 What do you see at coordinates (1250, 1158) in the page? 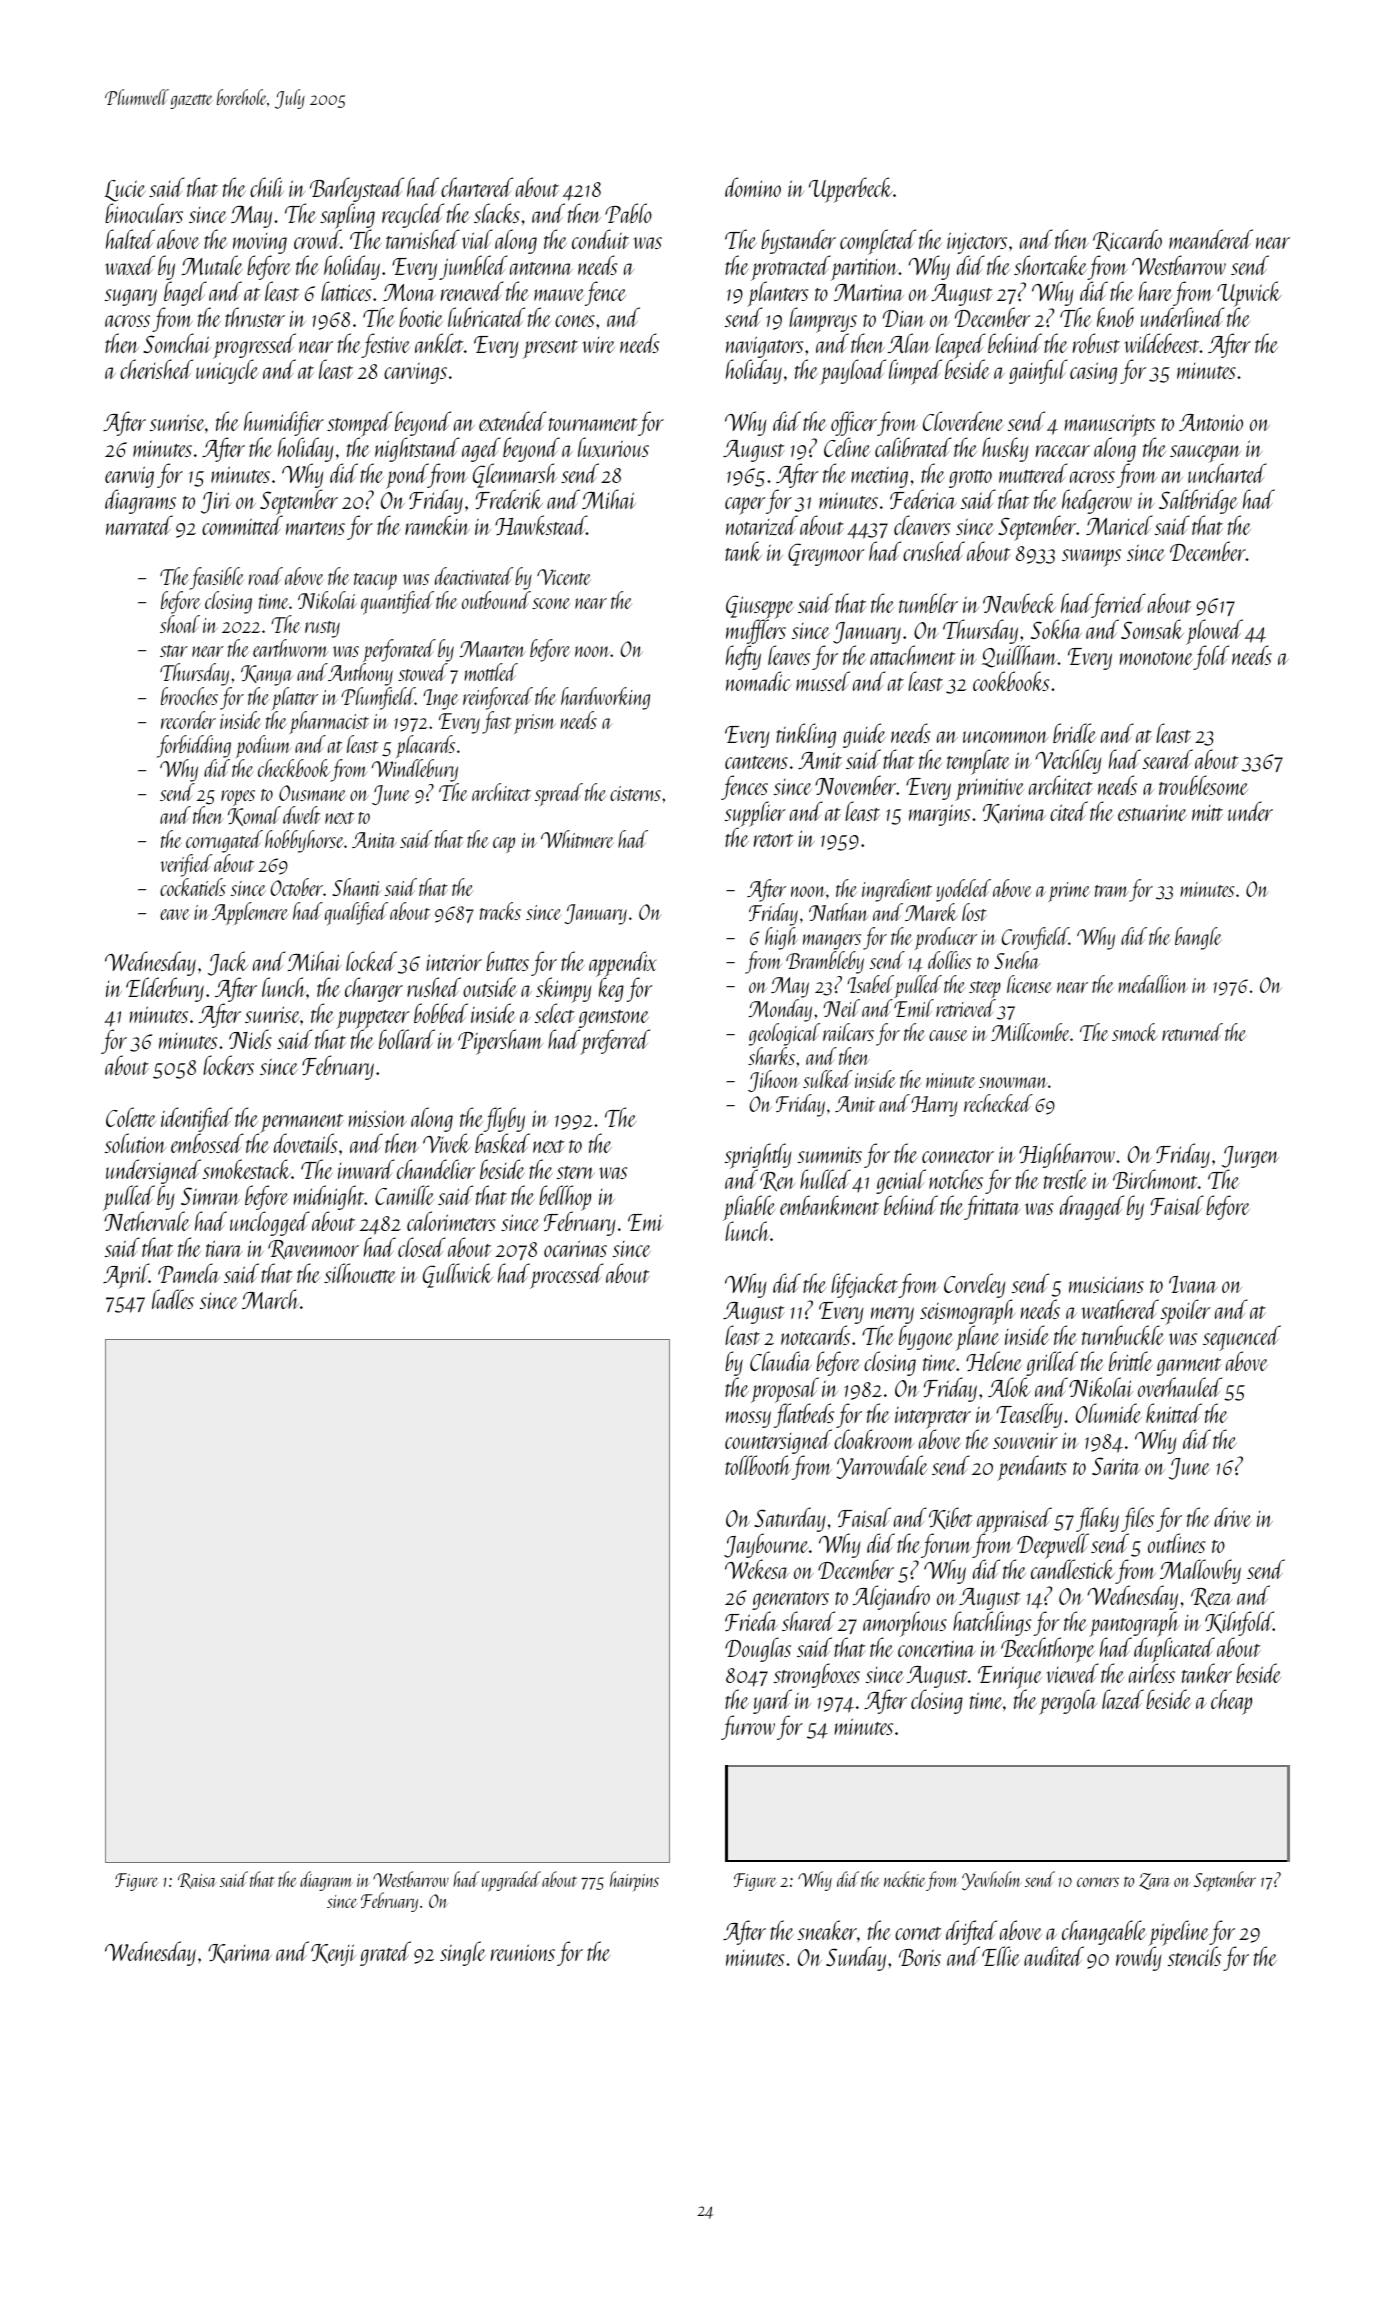
I see `Jurgen` at bounding box center [1250, 1158].
